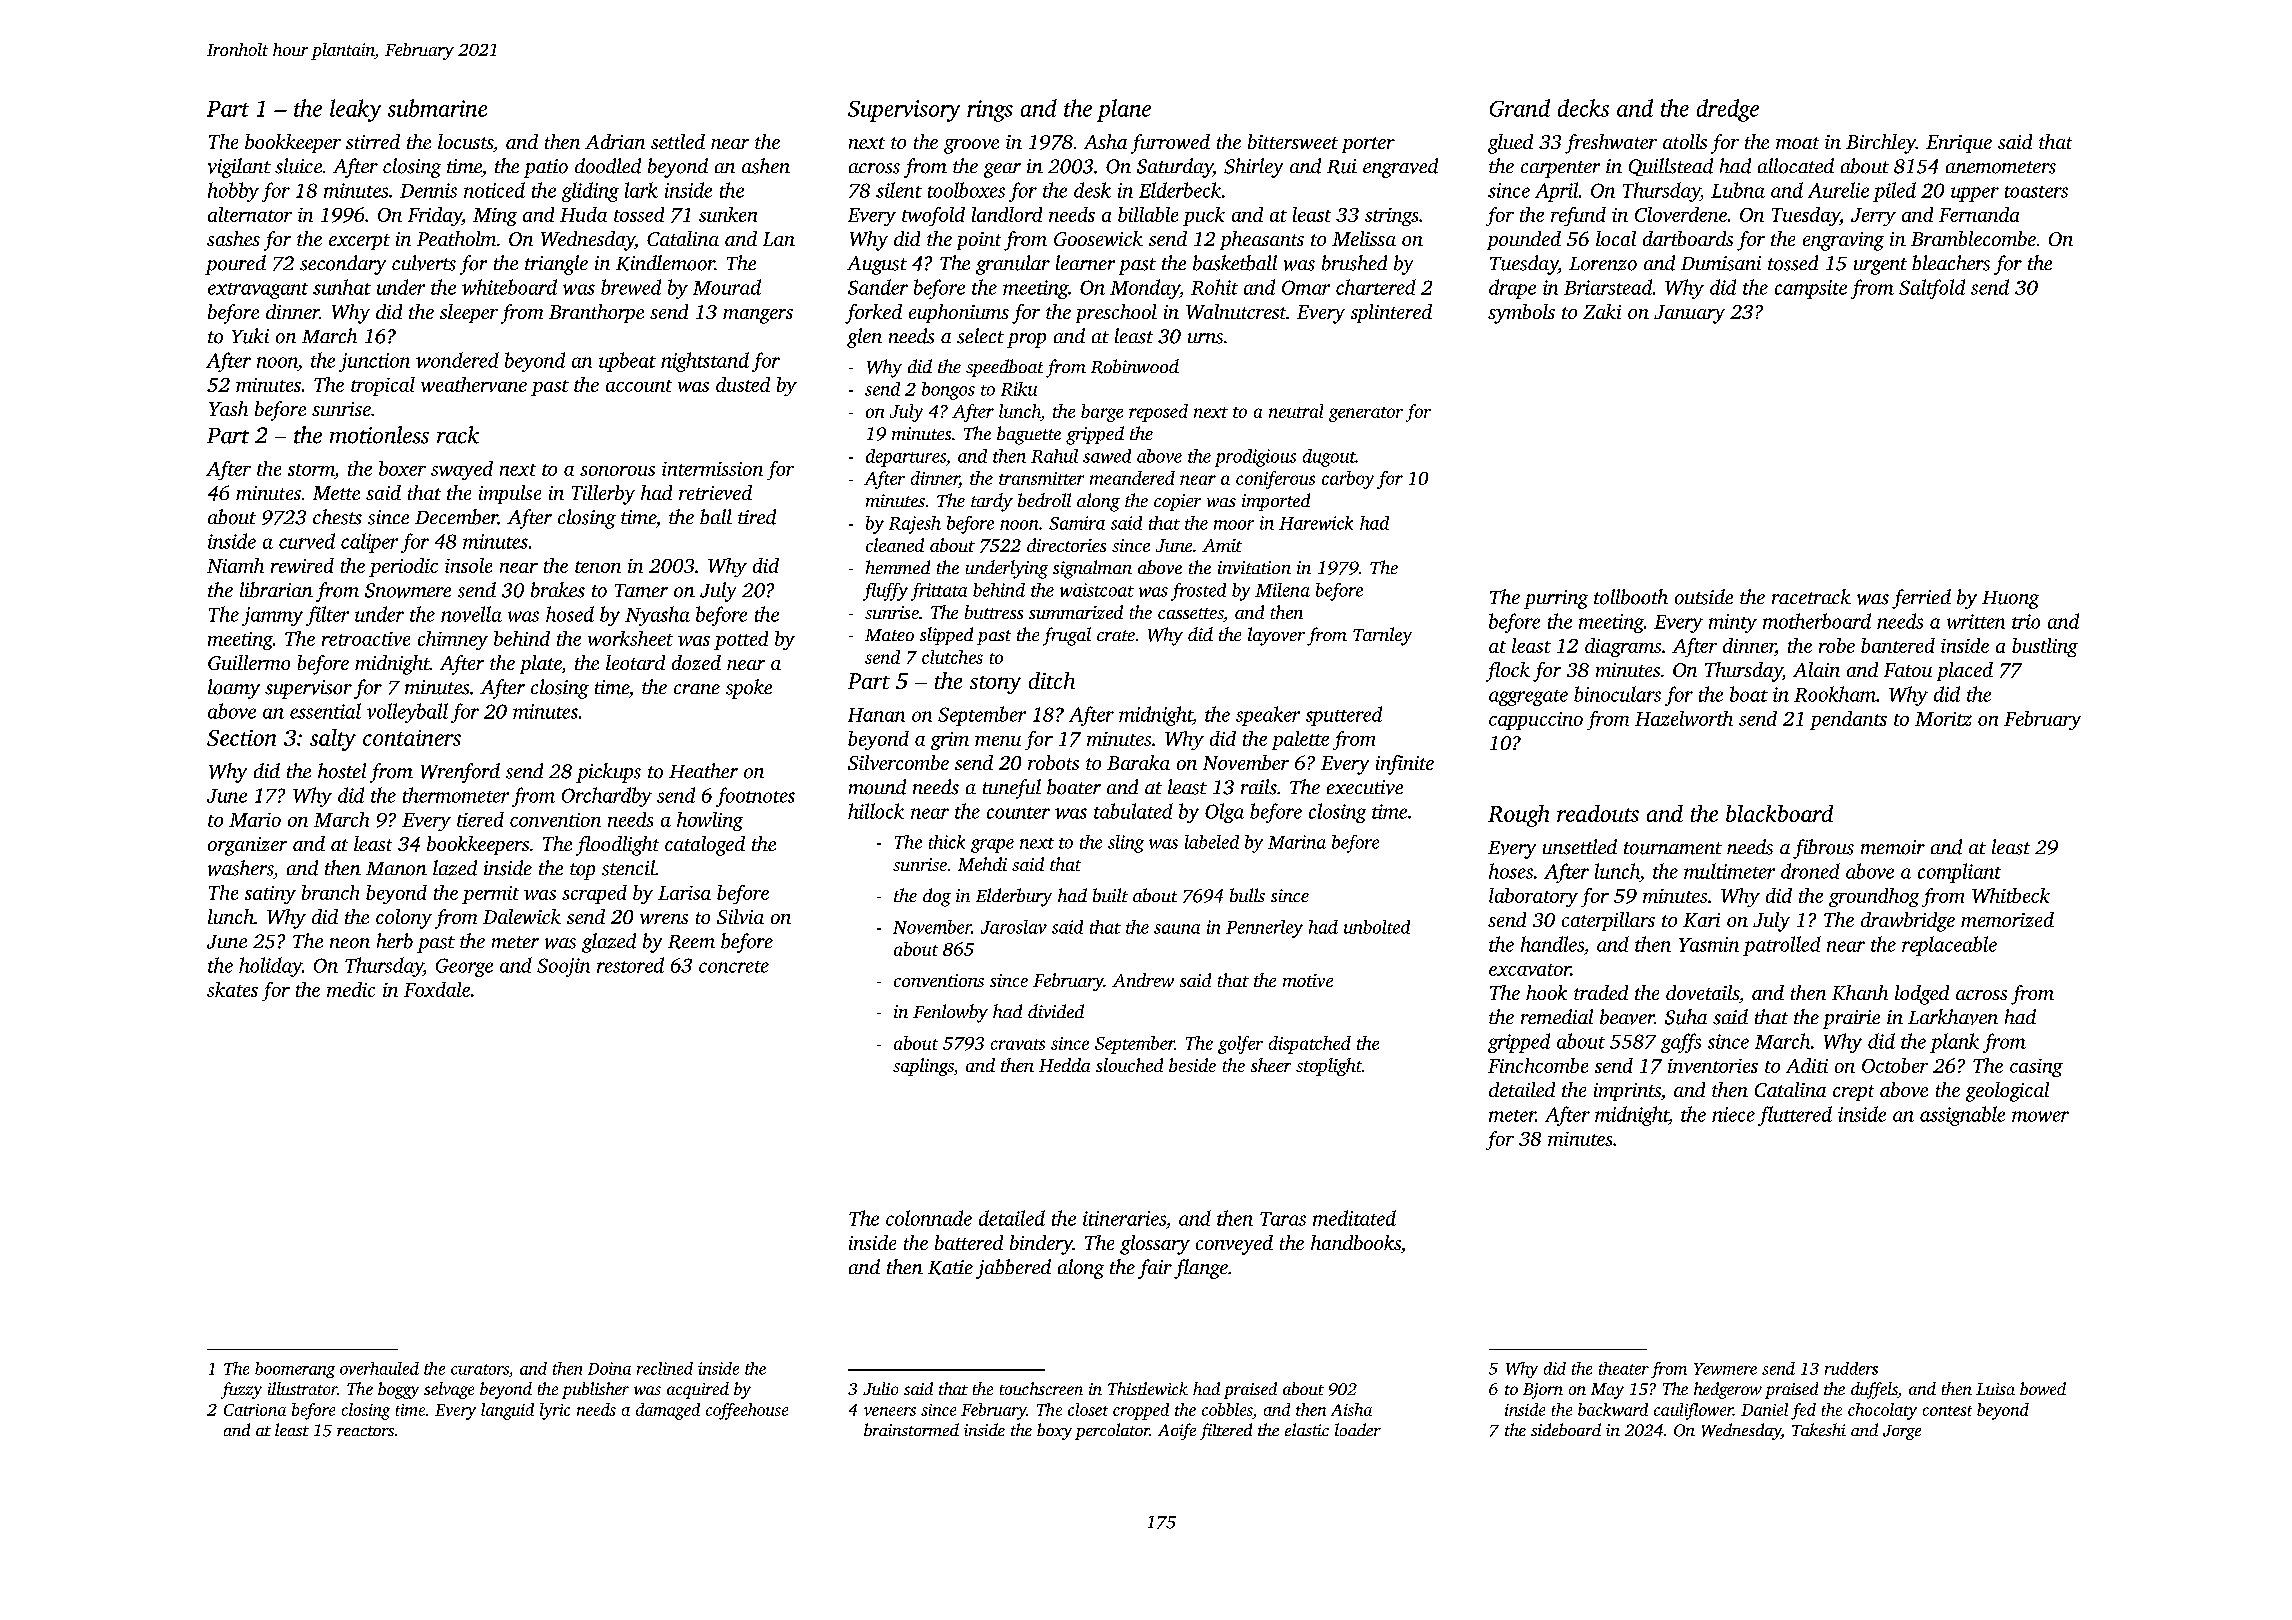 The width and height of the screenshot is (2292, 1620). I want to click on skates, so click(232, 989).
